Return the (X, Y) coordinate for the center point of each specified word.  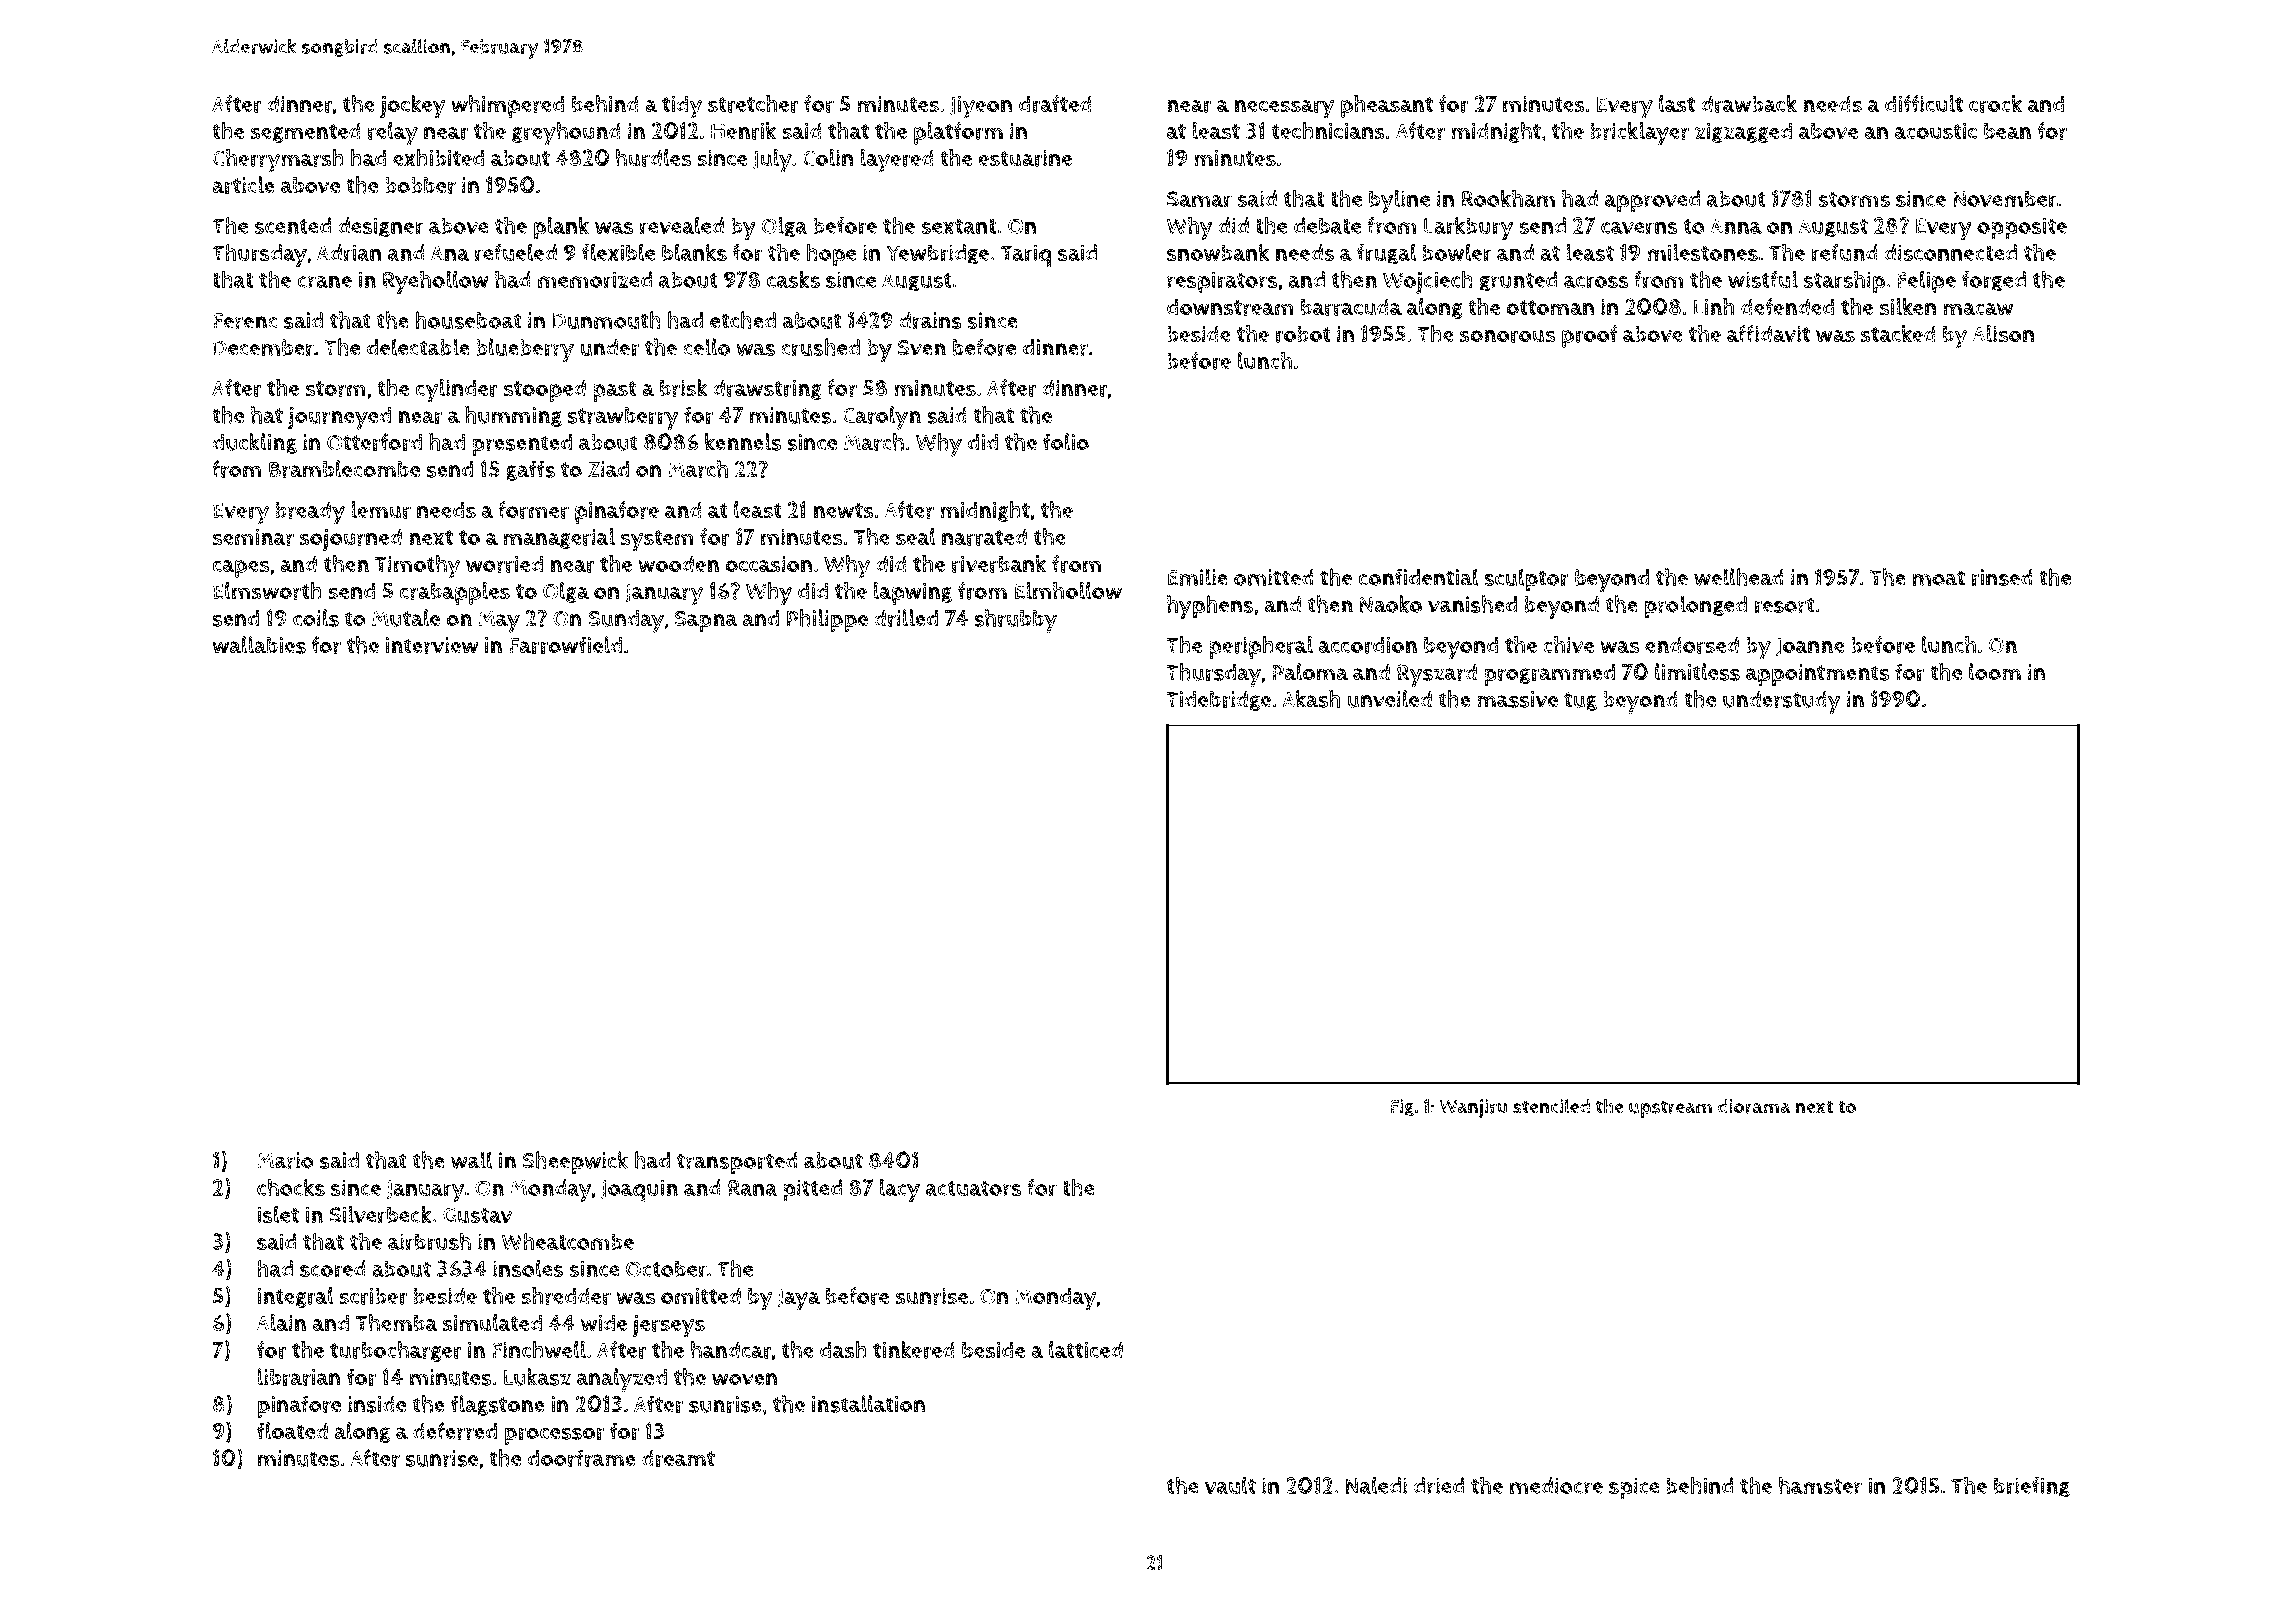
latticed (1086, 1349)
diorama (1754, 1106)
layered (897, 161)
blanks (694, 252)
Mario (285, 1160)
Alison (2004, 334)
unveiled (1389, 699)
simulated (492, 1323)
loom (1995, 672)
